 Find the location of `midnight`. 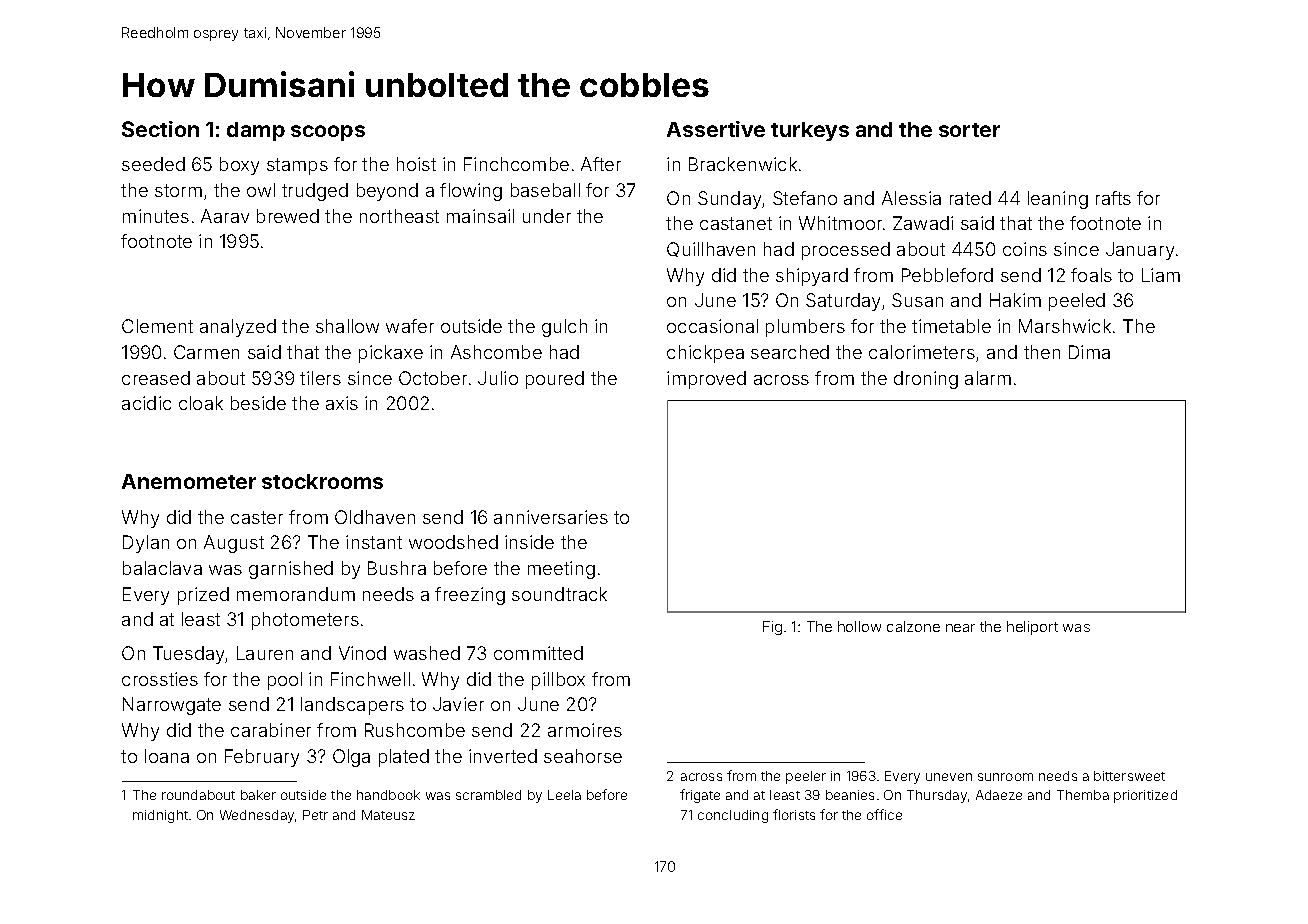

midnight is located at coordinates (160, 816).
